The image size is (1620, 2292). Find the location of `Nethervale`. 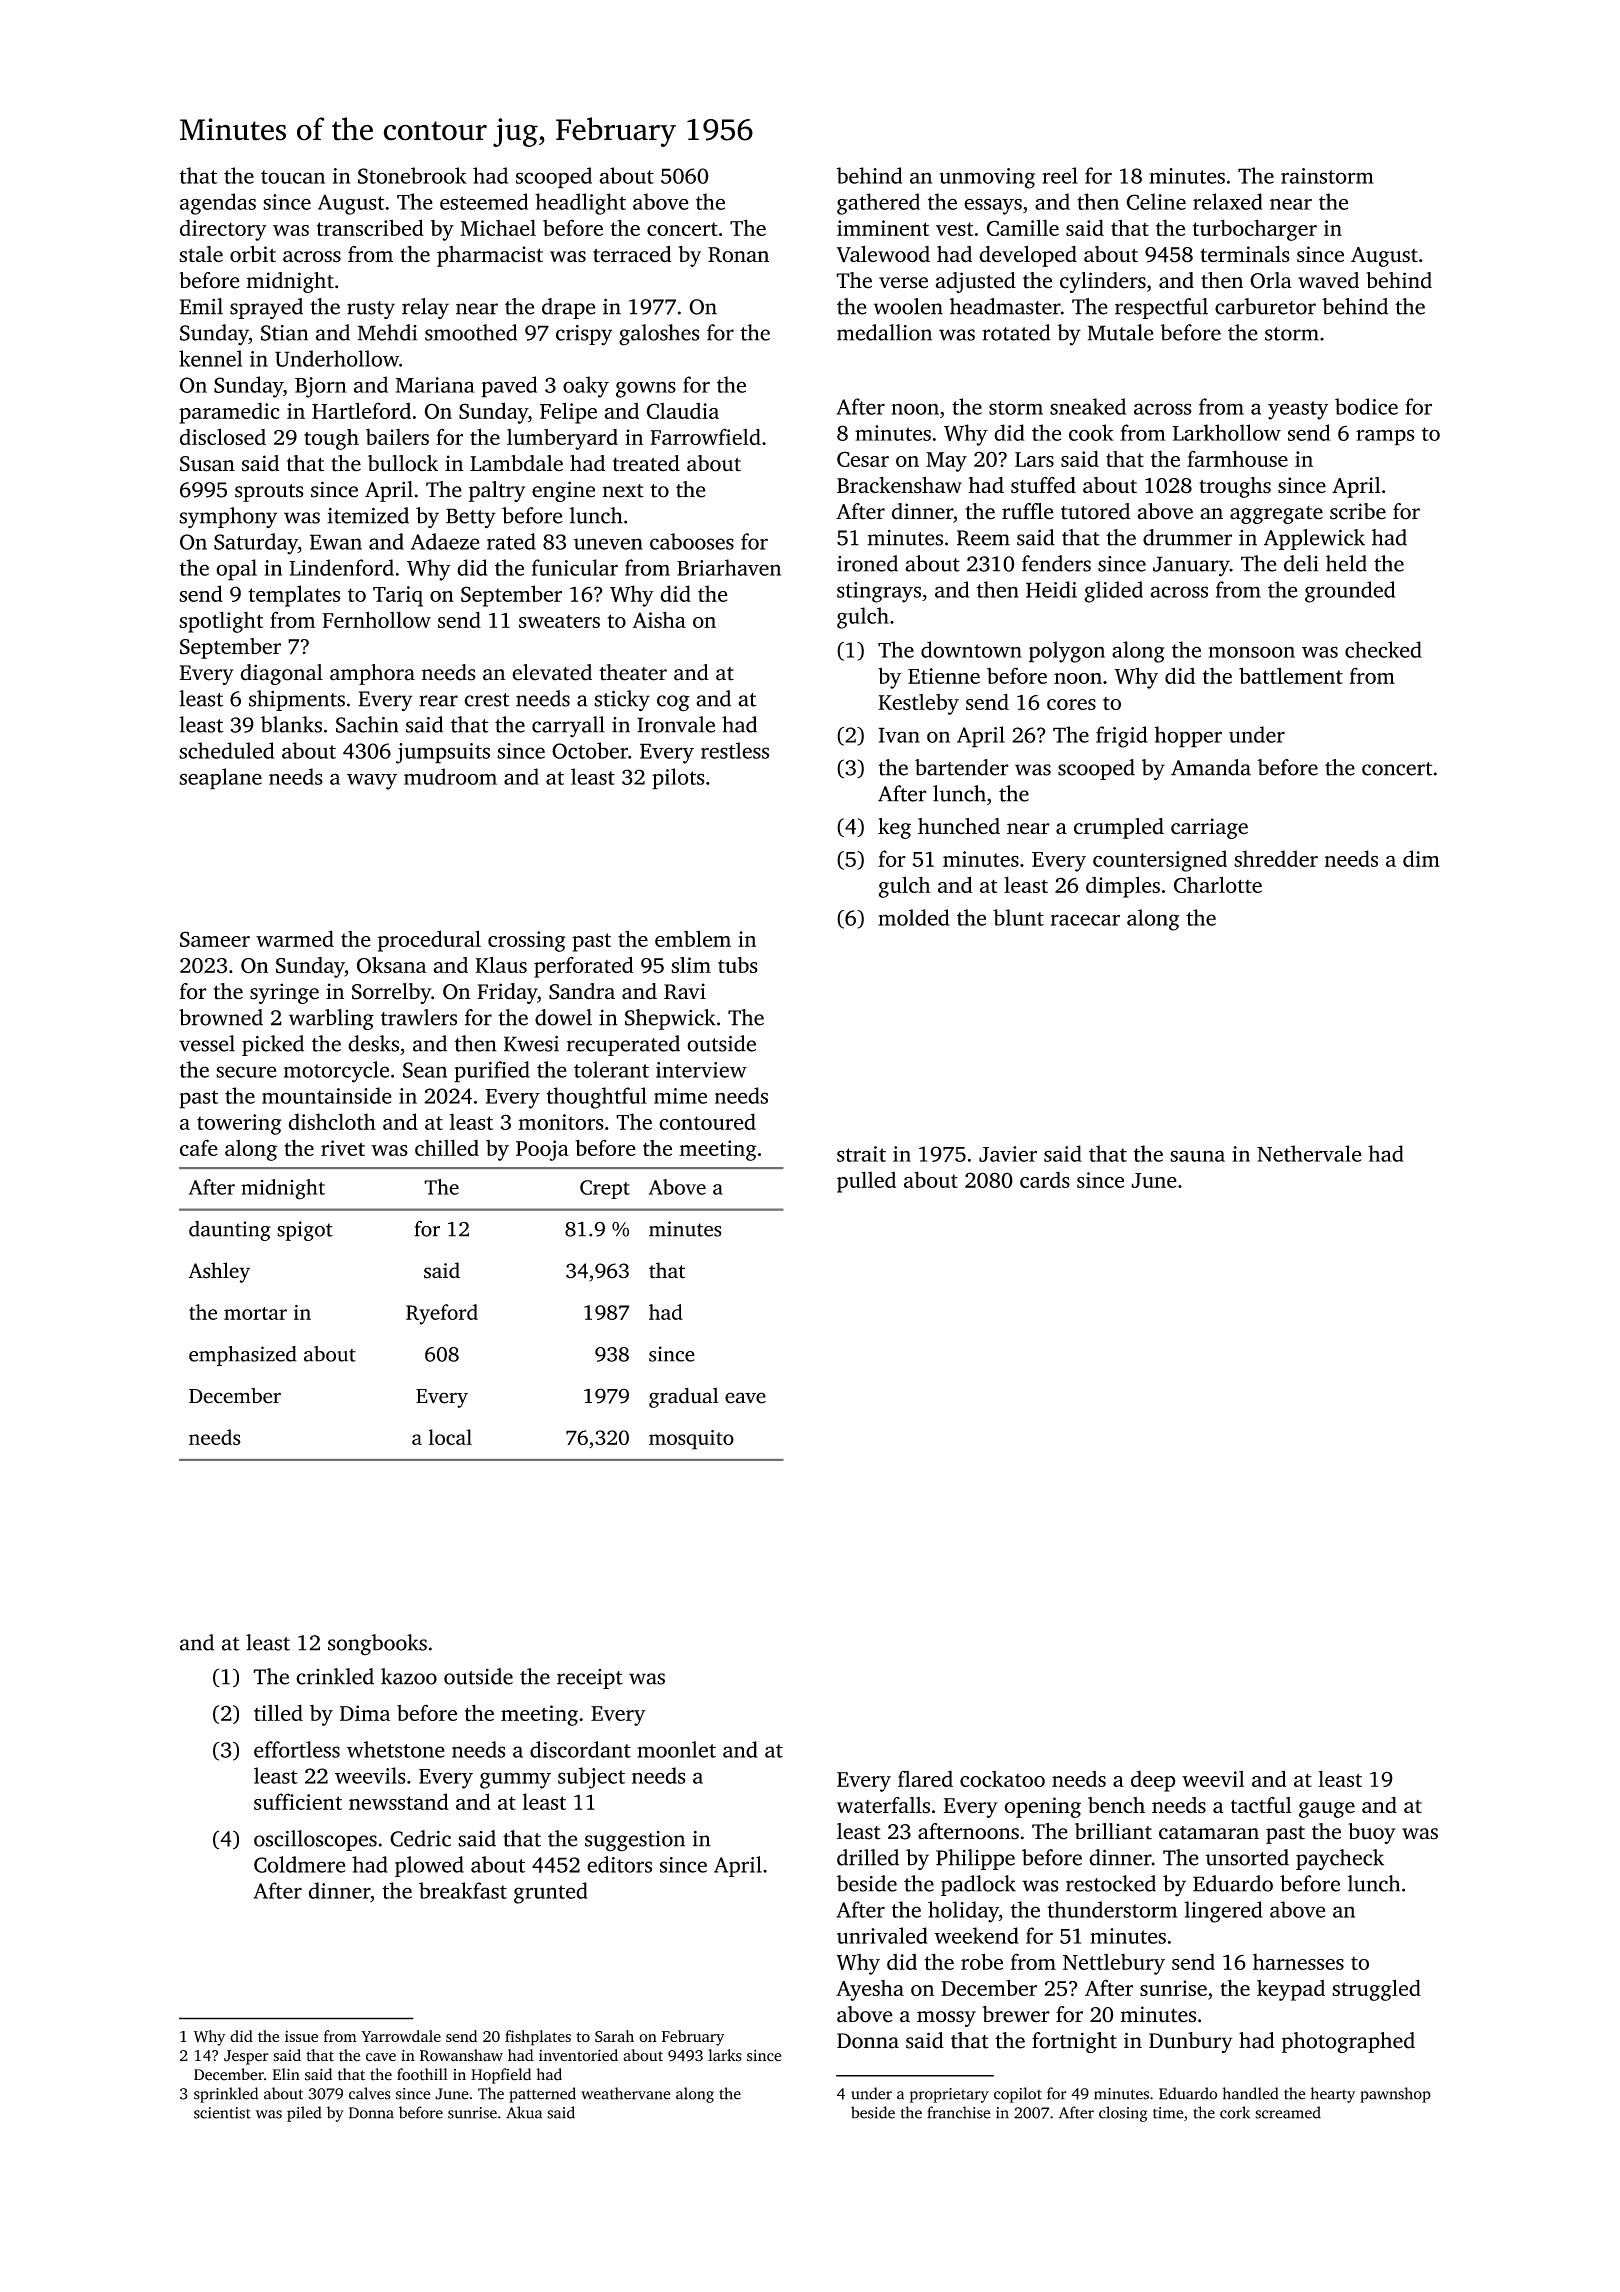

Nethervale is located at coordinates (1309, 1153).
